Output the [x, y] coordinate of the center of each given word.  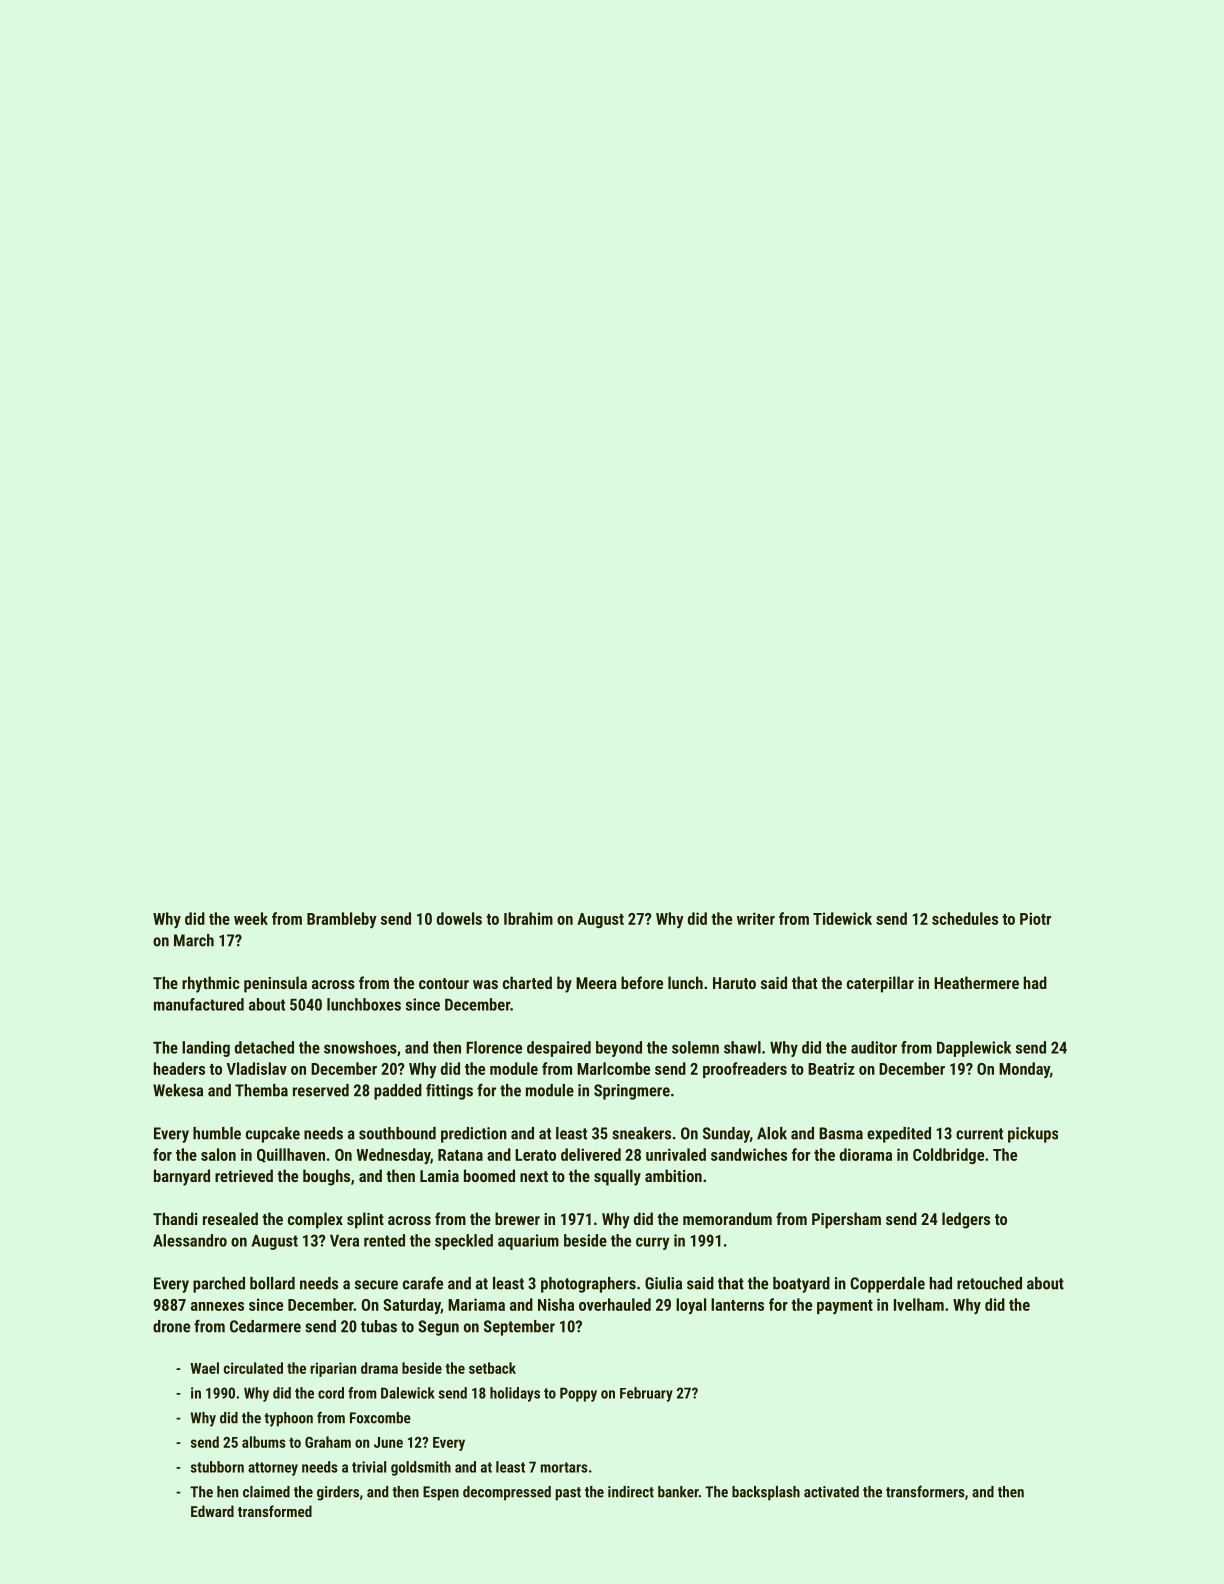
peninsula [275, 984]
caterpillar [880, 984]
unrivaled [676, 1154]
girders [338, 1493]
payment [845, 1307]
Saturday [412, 1306]
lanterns [737, 1304]
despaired [559, 1049]
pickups [1033, 1135]
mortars [564, 1467]
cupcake [273, 1135]
